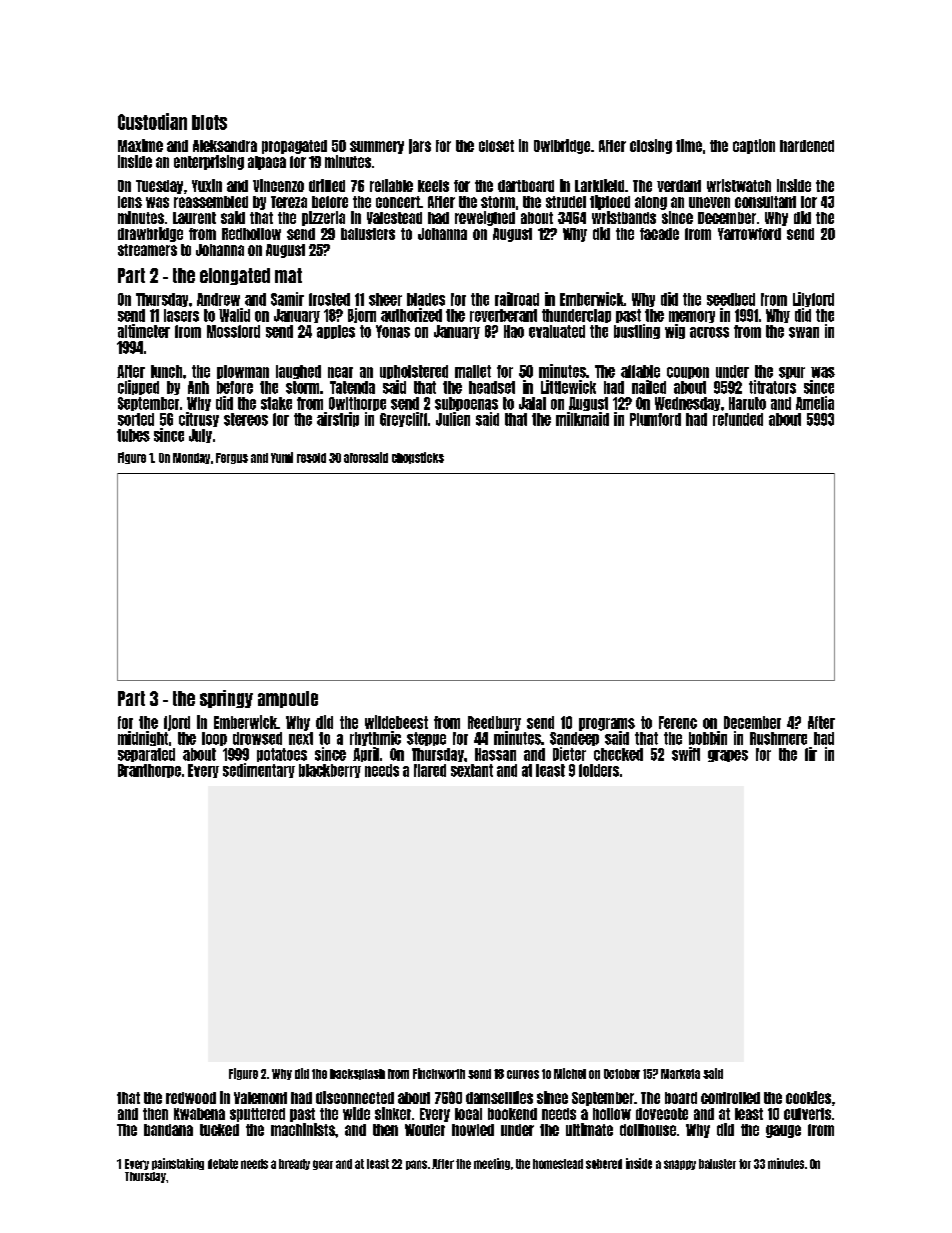  What do you see at coordinates (323, 218) in the screenshot?
I see `pizzeria` at bounding box center [323, 218].
